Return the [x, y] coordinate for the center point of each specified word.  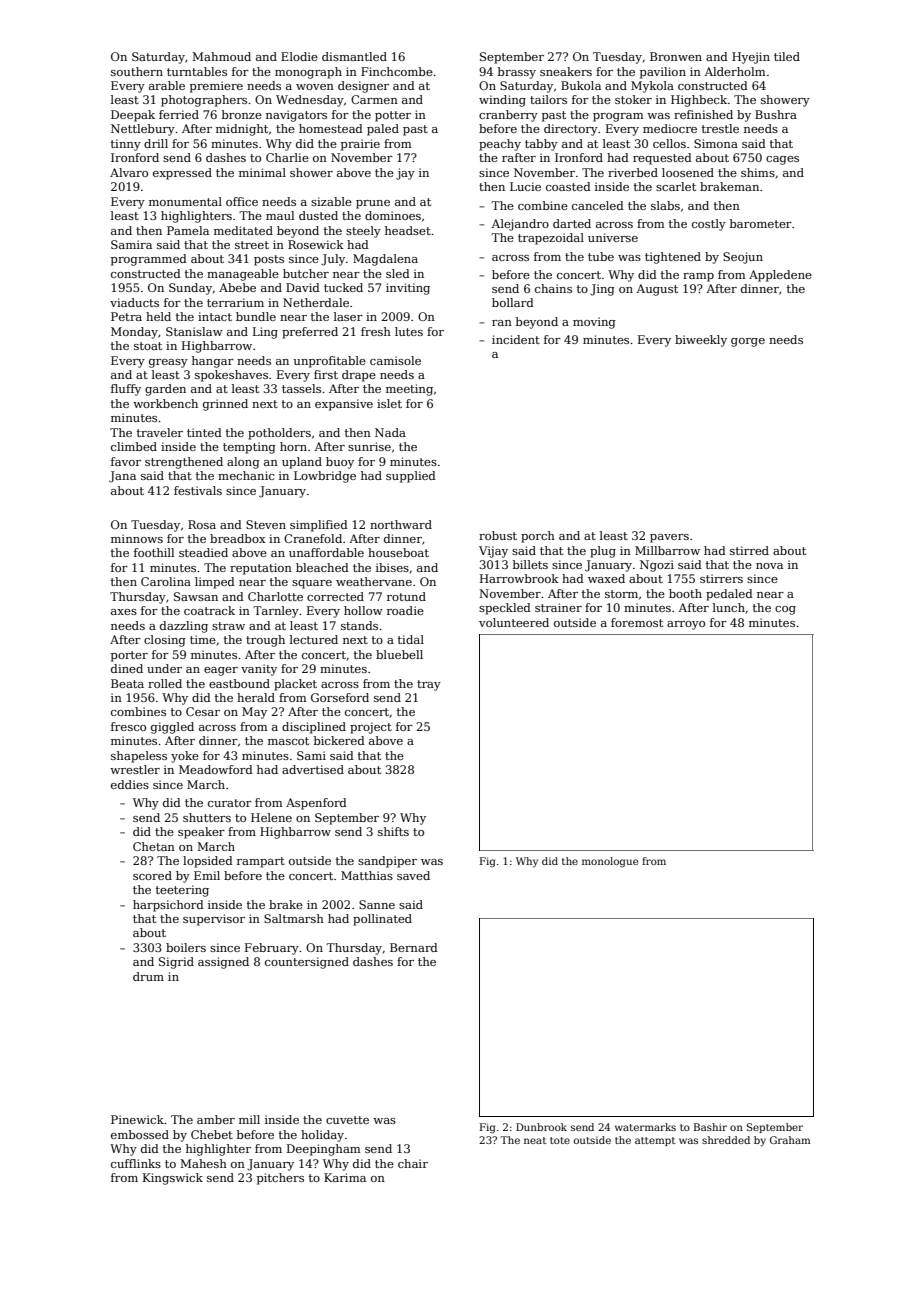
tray [429, 685]
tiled [787, 56]
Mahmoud [221, 56]
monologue [610, 862]
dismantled [354, 56]
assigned [223, 963]
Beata [127, 683]
